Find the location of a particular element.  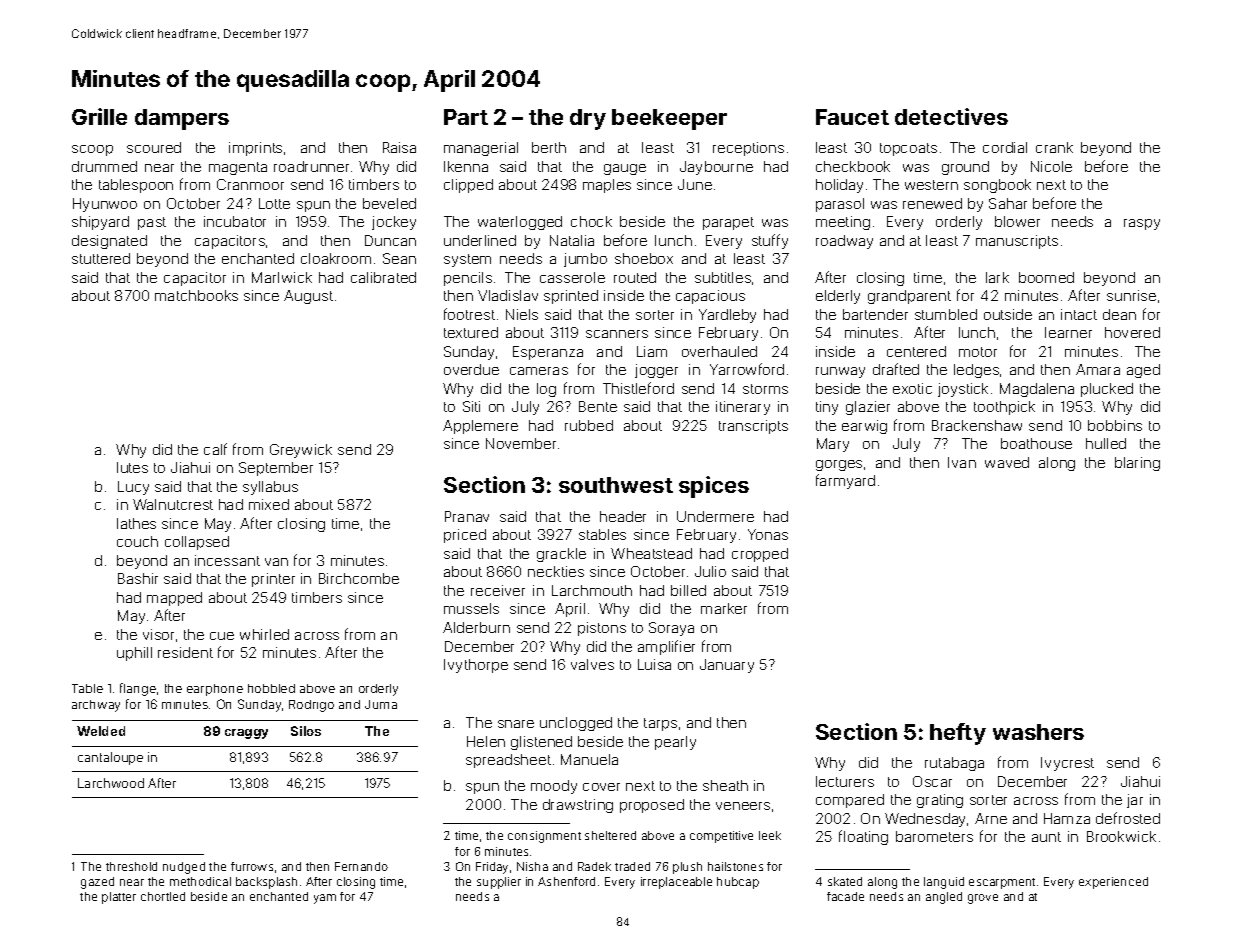

washers is located at coordinates (1038, 732).
